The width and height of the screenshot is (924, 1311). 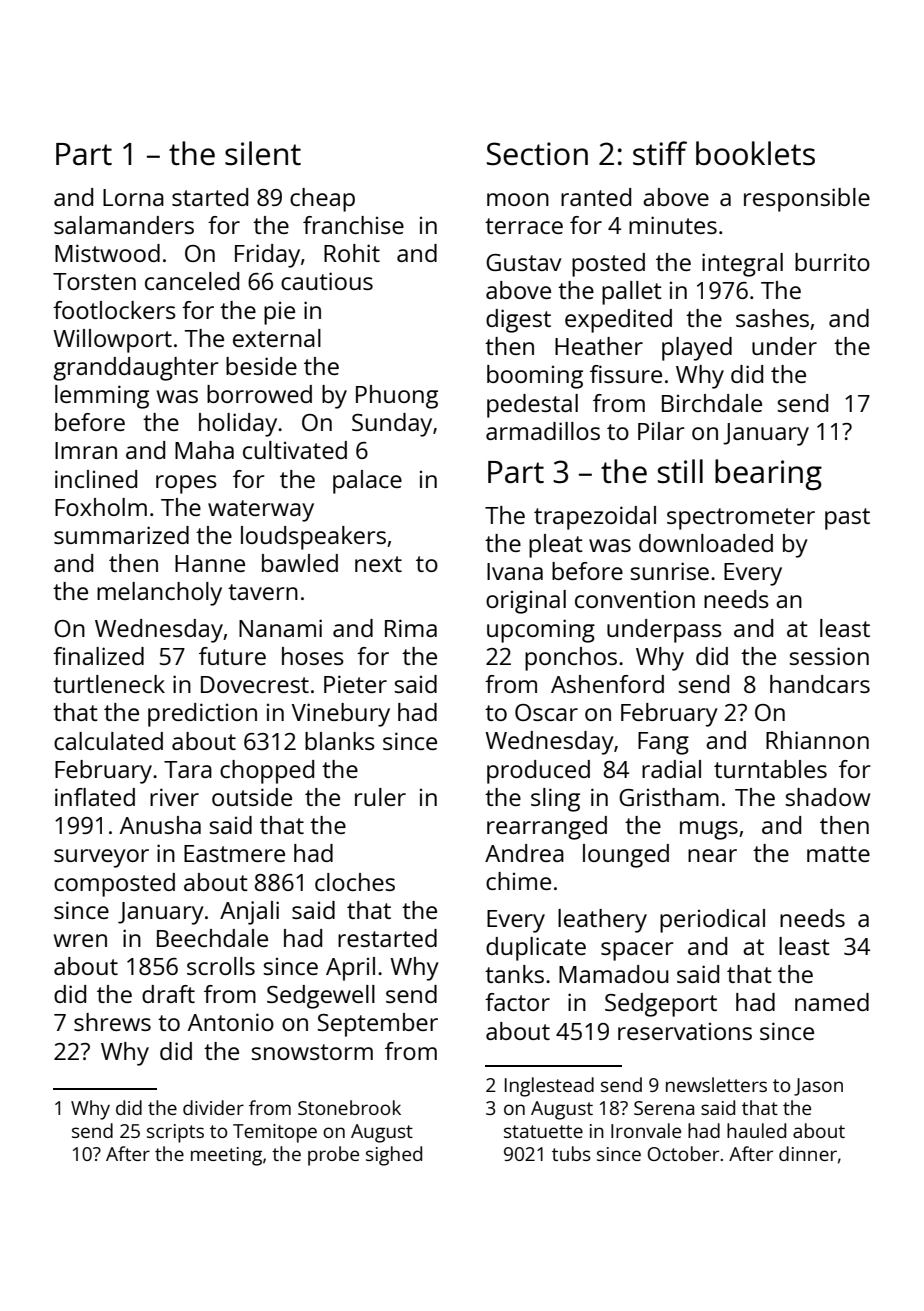 What do you see at coordinates (832, 1002) in the screenshot?
I see `named` at bounding box center [832, 1002].
